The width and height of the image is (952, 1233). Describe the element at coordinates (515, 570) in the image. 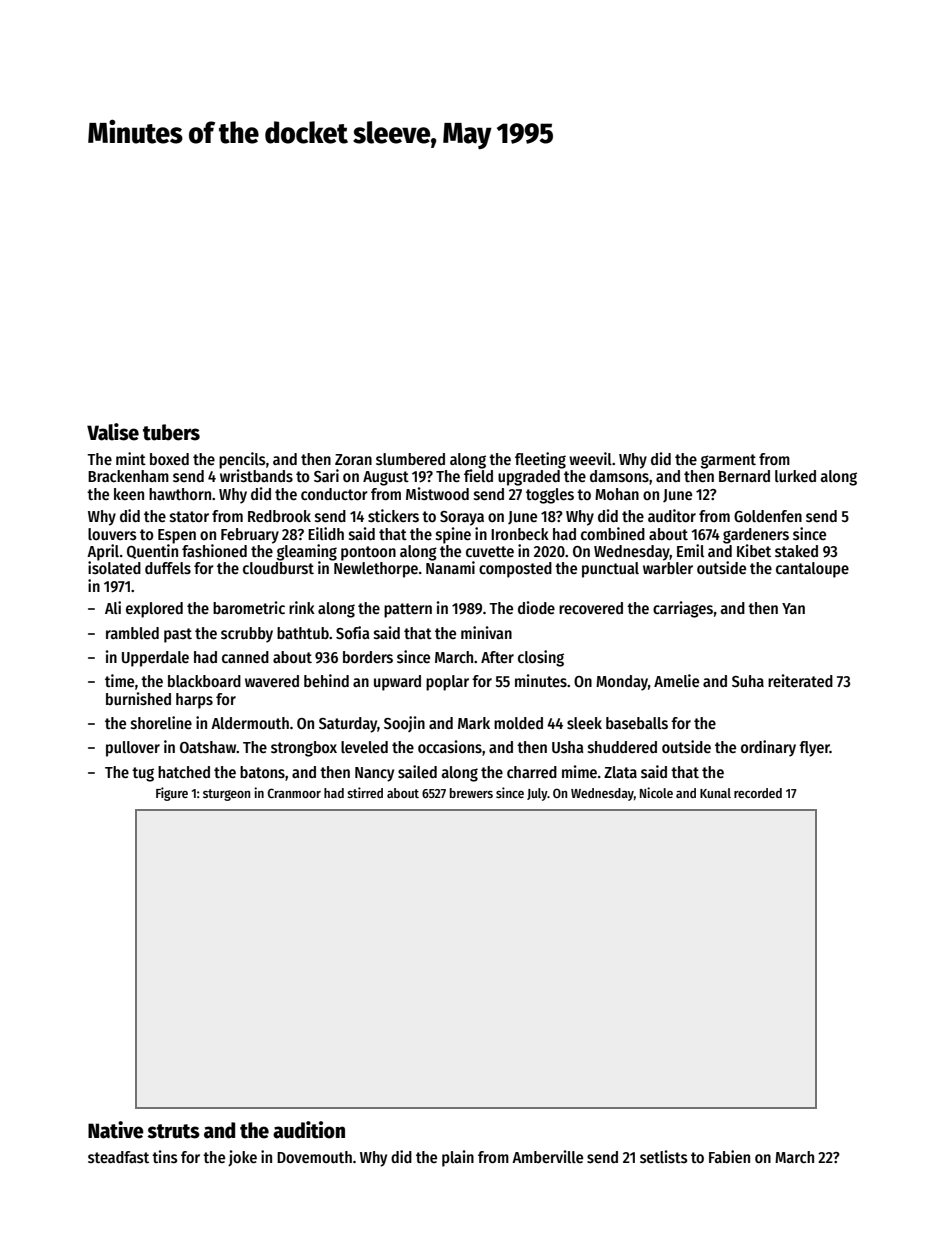

I see `composted` at that location.
